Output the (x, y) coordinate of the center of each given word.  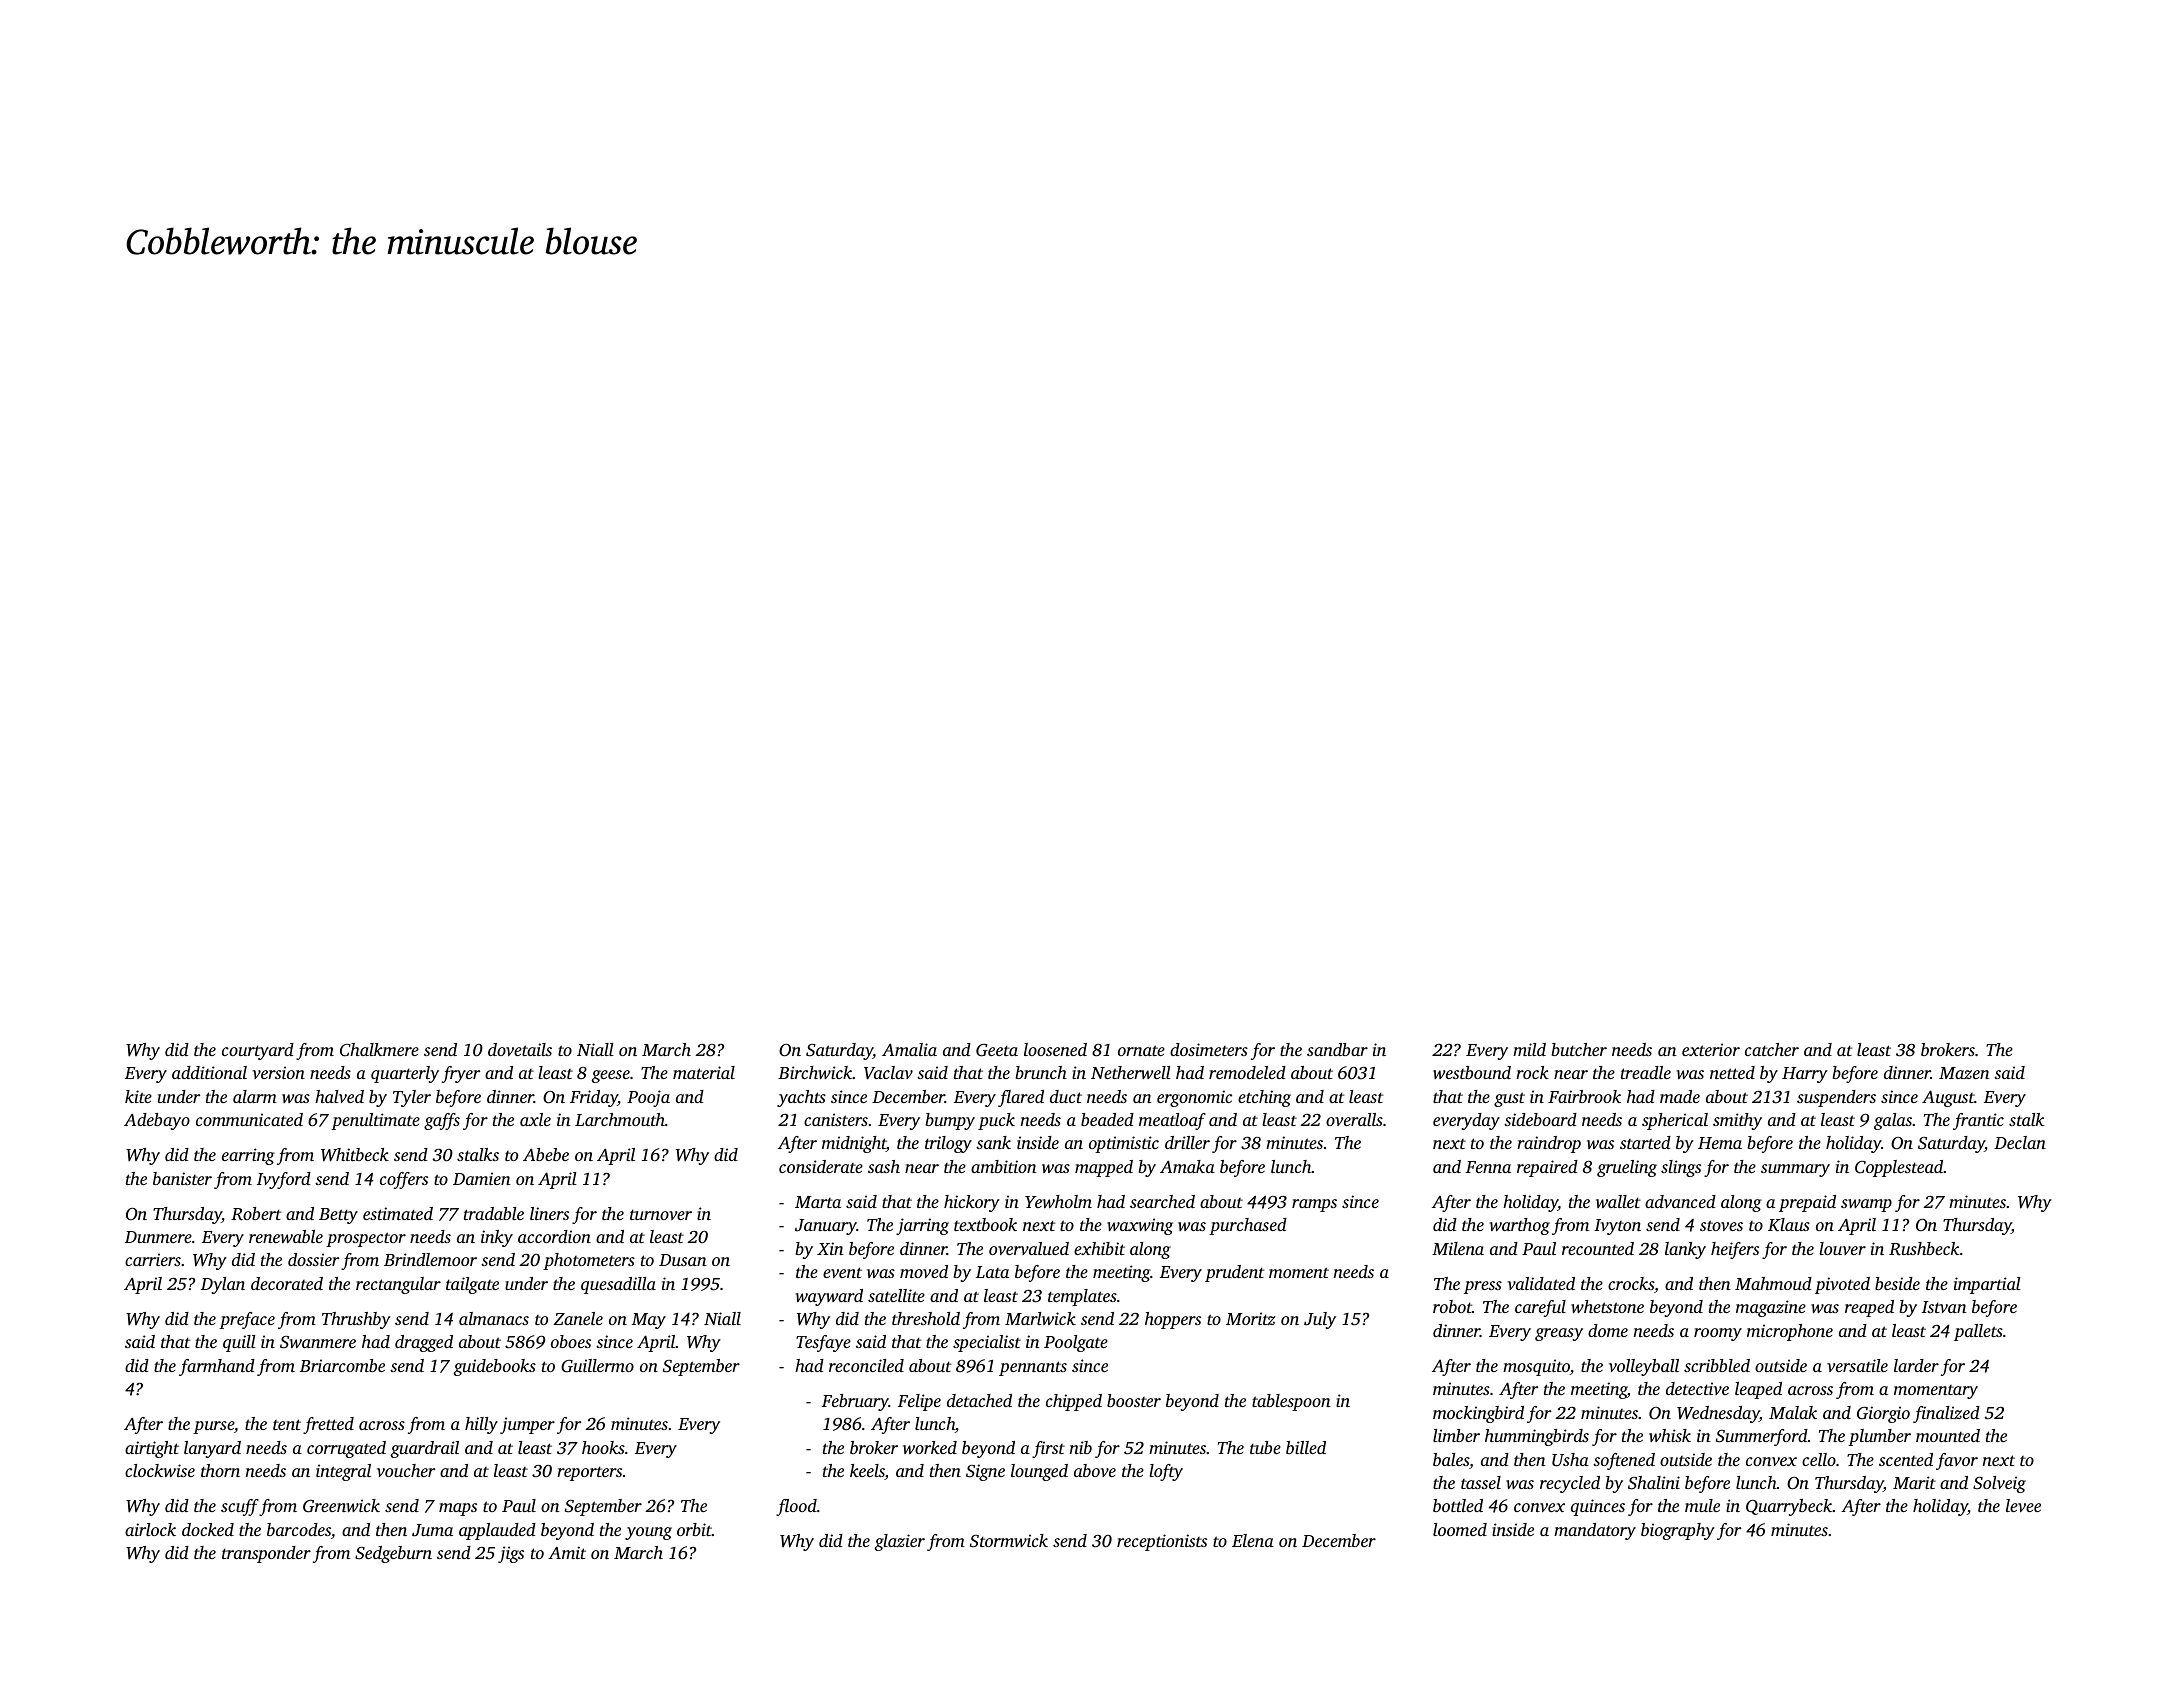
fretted (328, 1425)
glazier (899, 1542)
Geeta (997, 1050)
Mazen (1964, 1073)
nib (1081, 1447)
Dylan (223, 1285)
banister (182, 1178)
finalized (1946, 1414)
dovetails (520, 1049)
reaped (1869, 1308)
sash (884, 1166)
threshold (926, 1318)
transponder (266, 1554)
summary (1795, 1170)
